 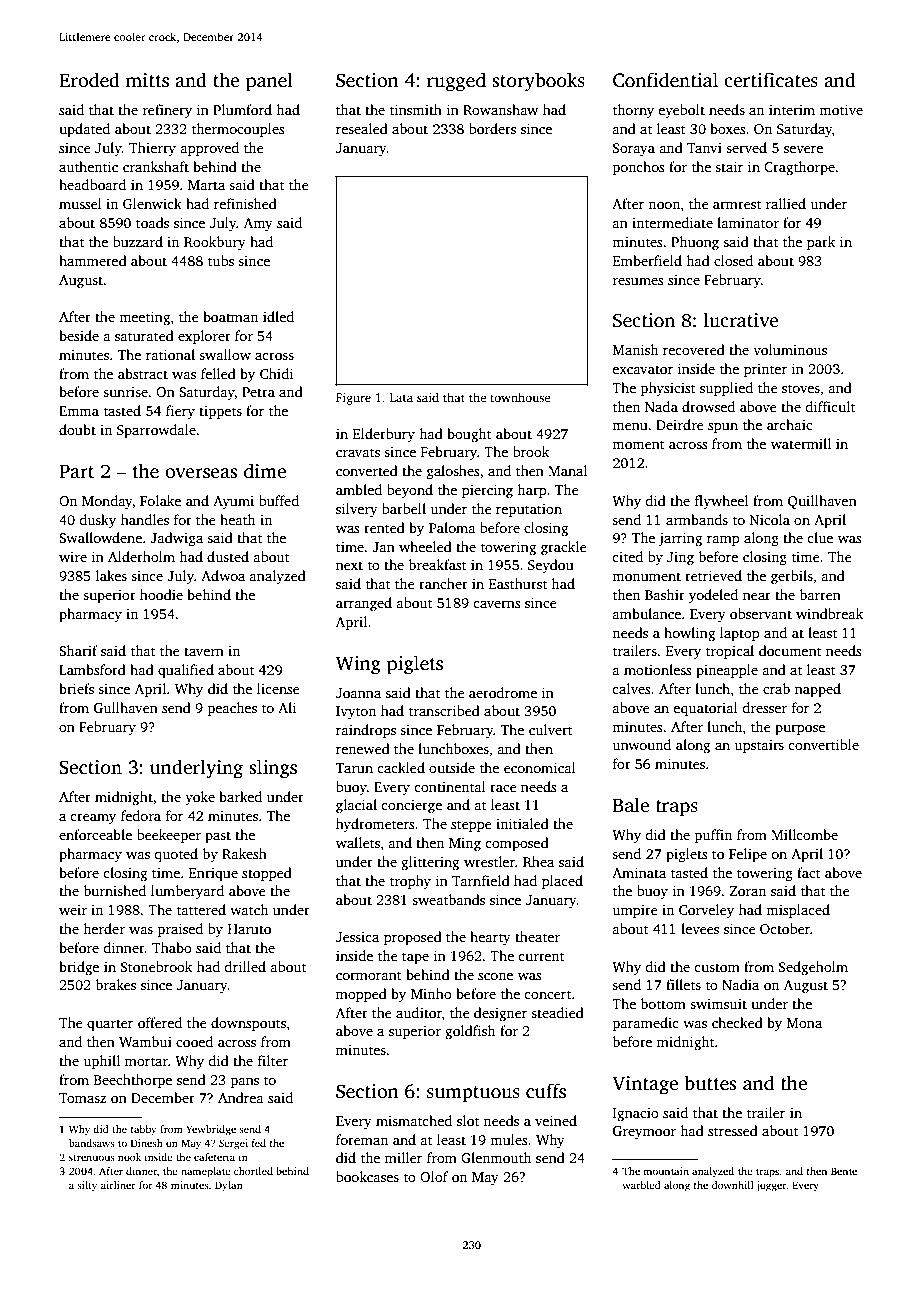 What do you see at coordinates (680, 539) in the image?
I see `jarring` at bounding box center [680, 539].
